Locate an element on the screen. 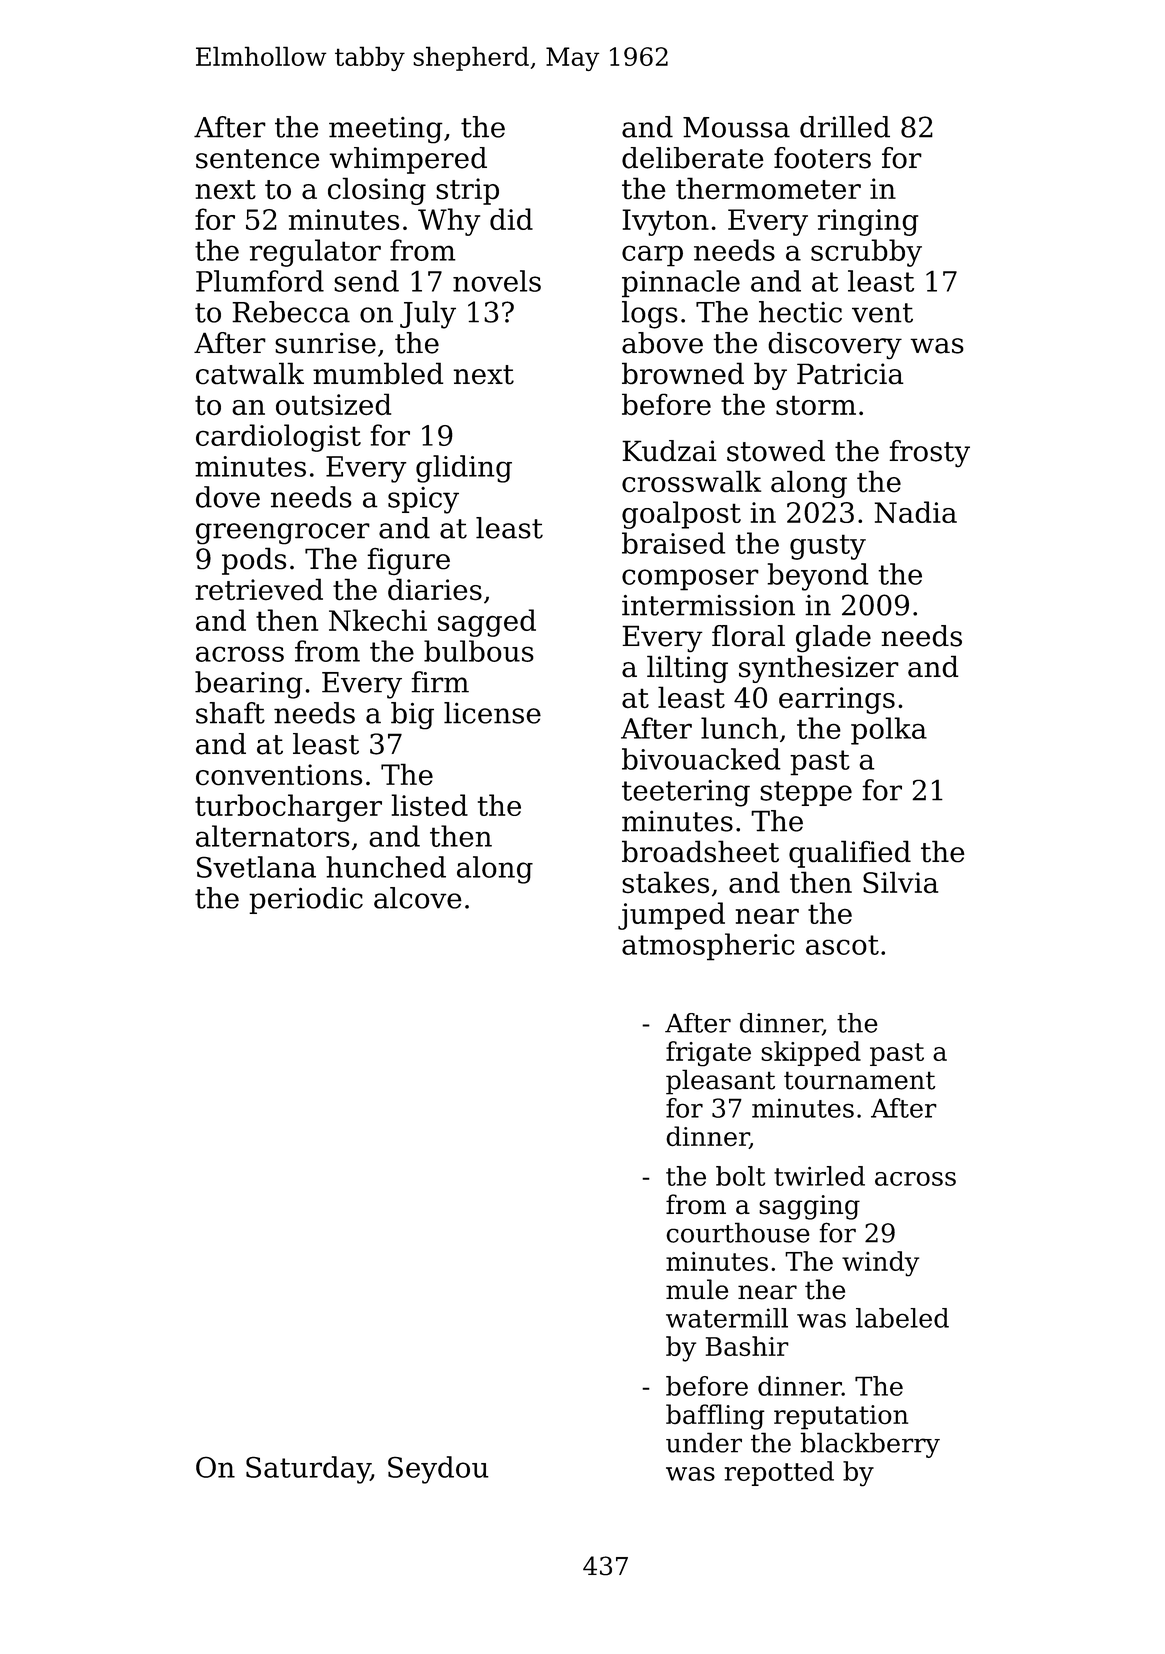 The height and width of the screenshot is (1654, 1165). atmospheric is located at coordinates (708, 947).
